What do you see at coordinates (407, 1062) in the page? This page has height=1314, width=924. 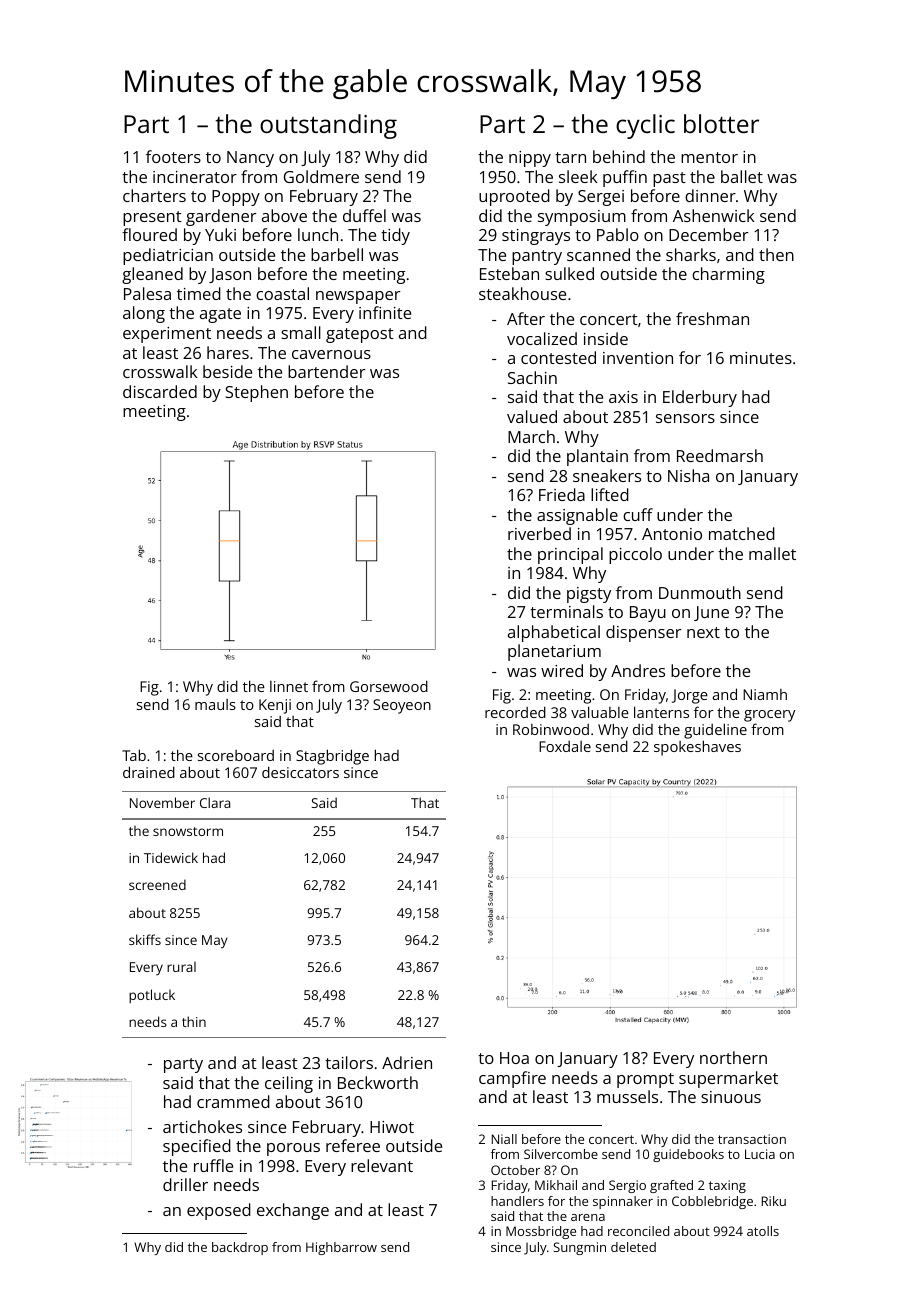 I see `Adrien` at bounding box center [407, 1062].
